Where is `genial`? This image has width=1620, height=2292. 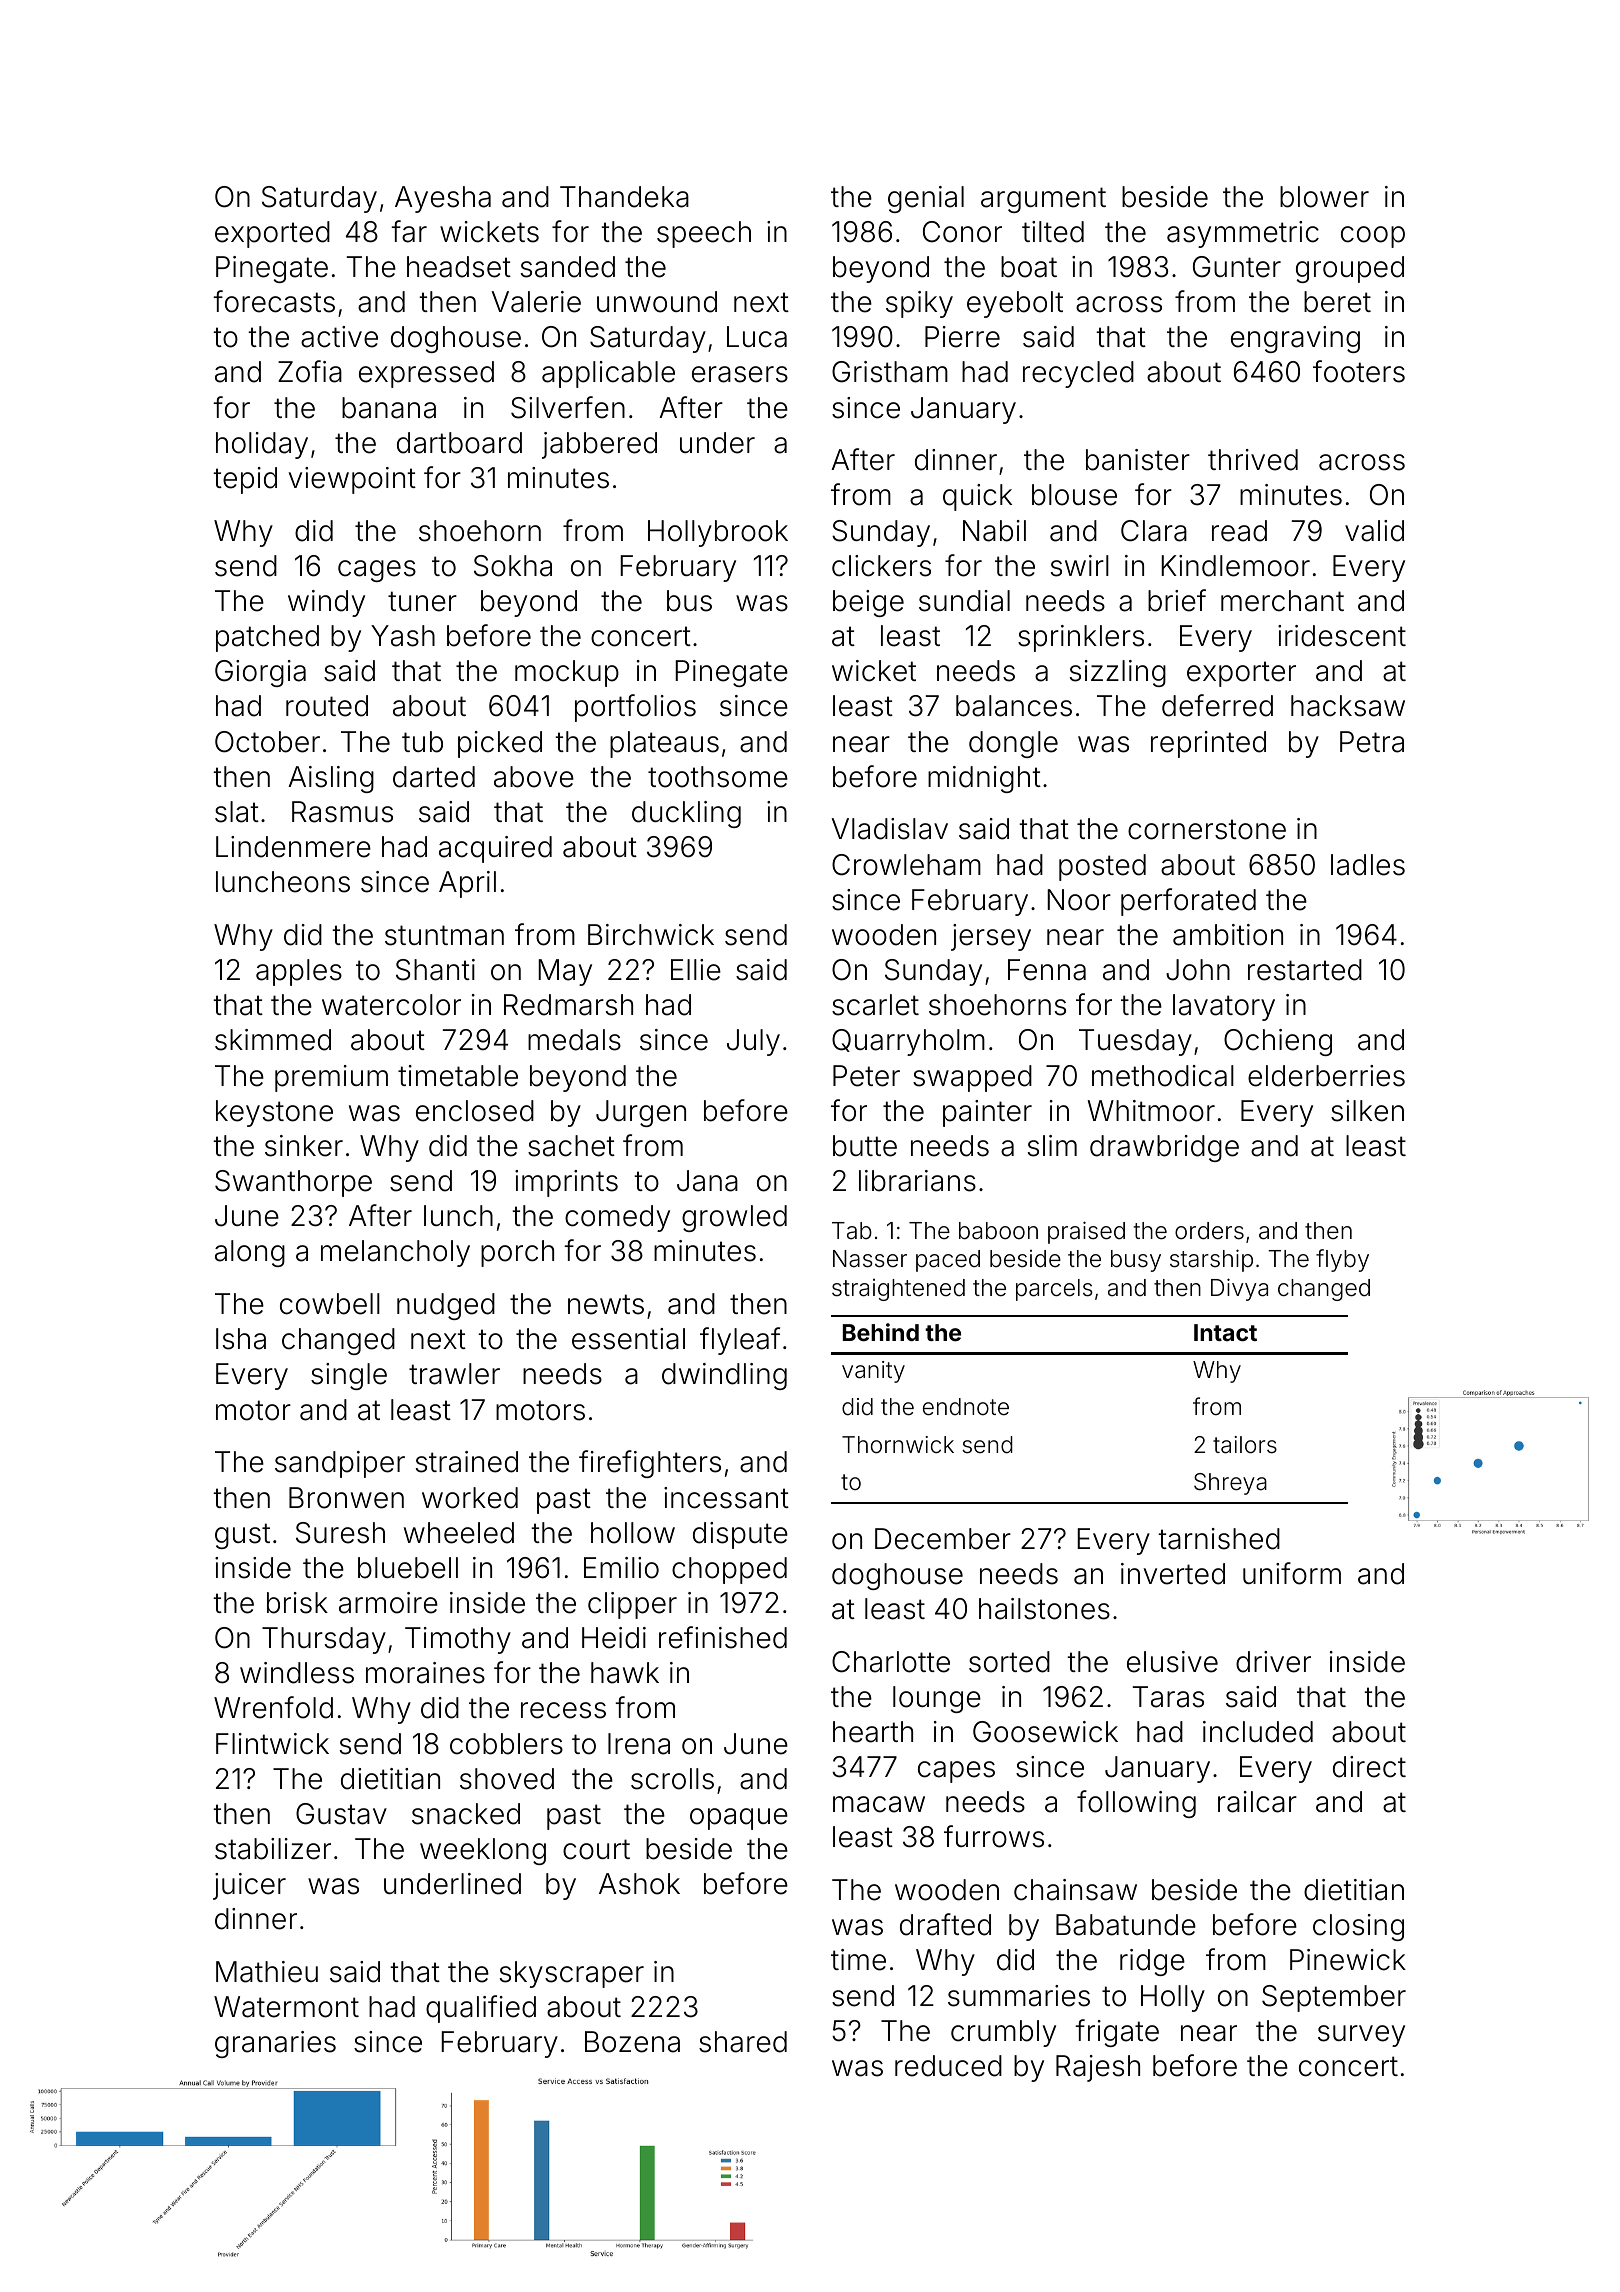 genial is located at coordinates (926, 199).
